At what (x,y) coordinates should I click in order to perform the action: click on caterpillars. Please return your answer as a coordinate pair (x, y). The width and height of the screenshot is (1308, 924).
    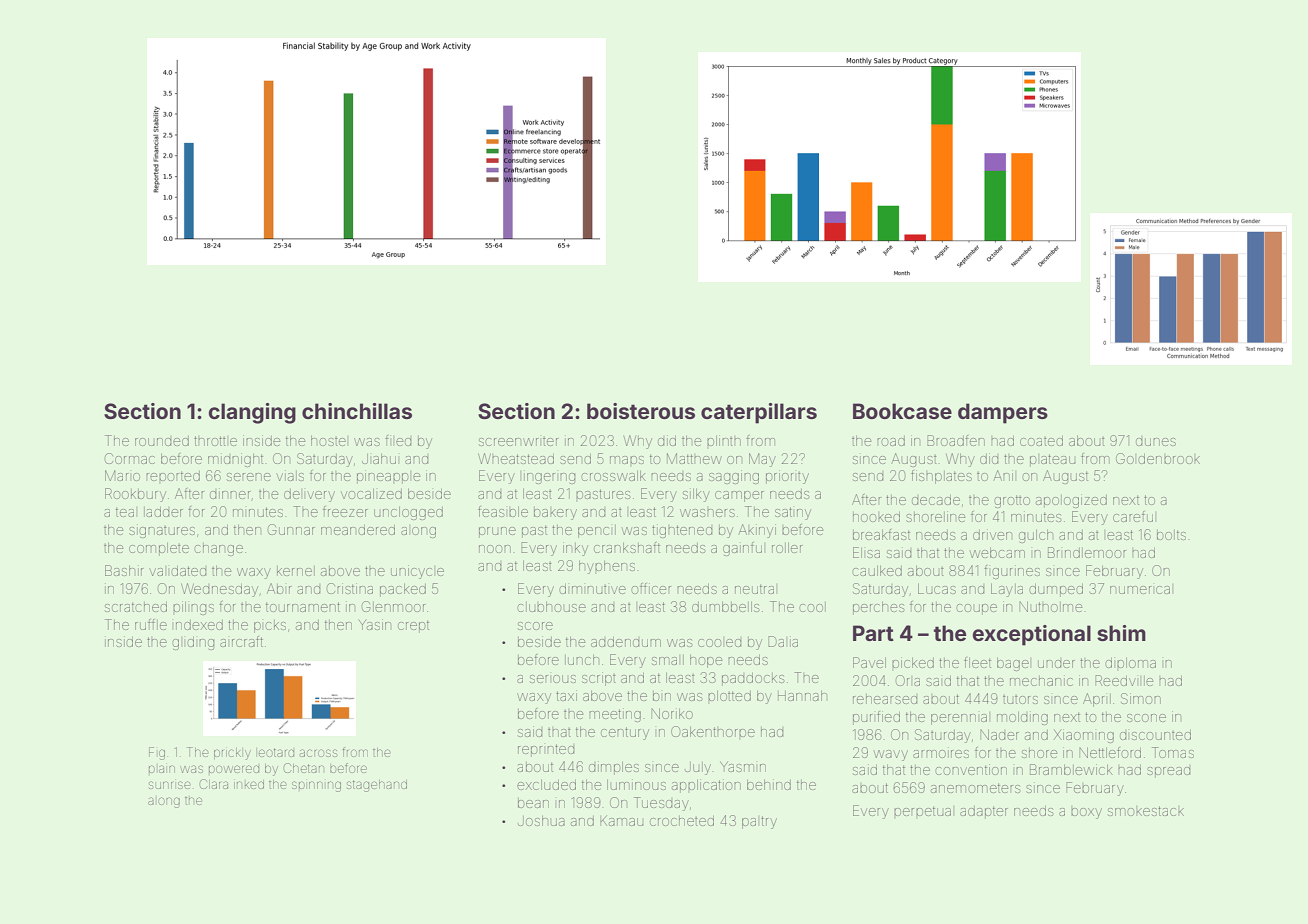
    Looking at the image, I should click on (759, 413).
